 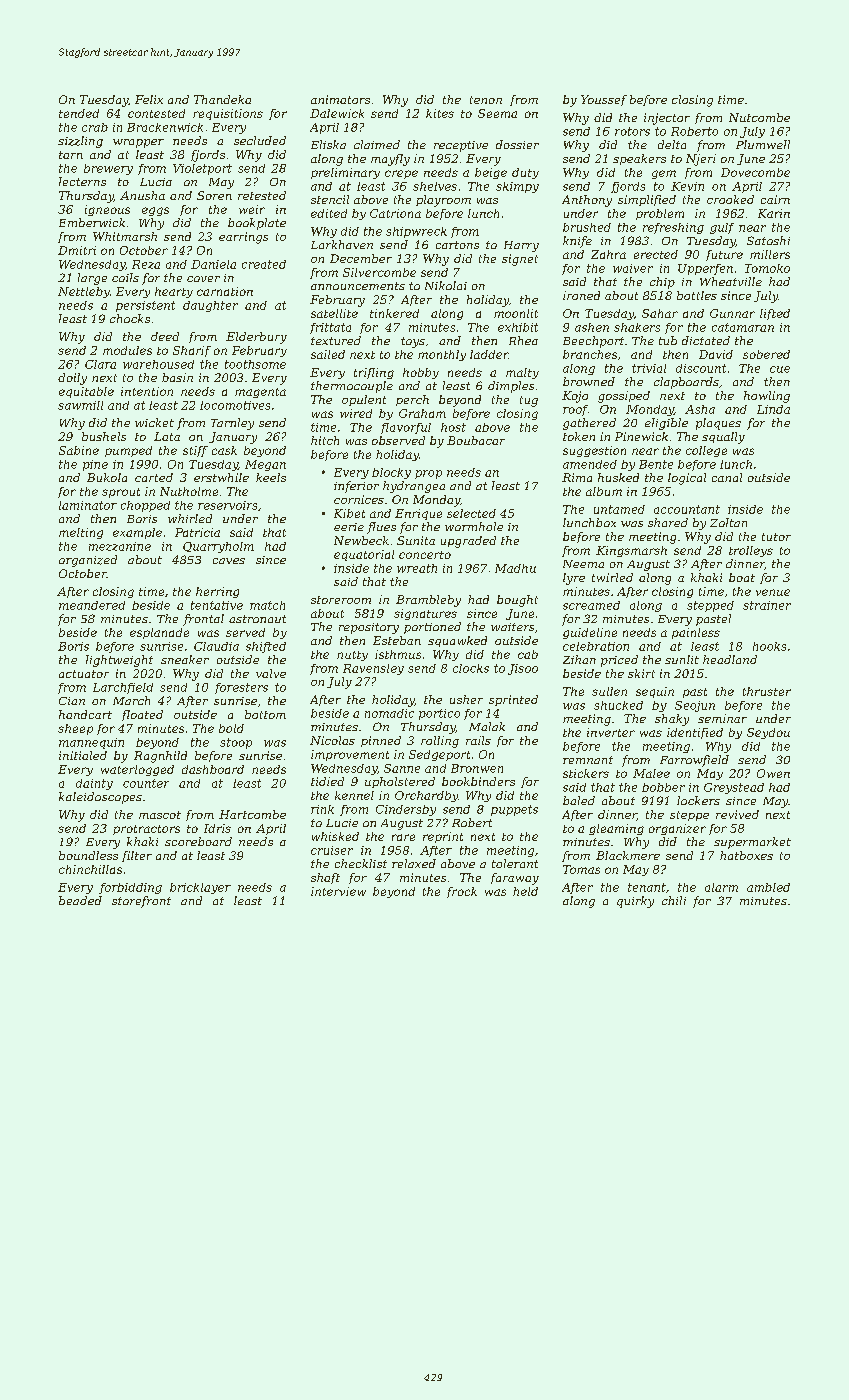 I want to click on handcart, so click(x=85, y=714).
